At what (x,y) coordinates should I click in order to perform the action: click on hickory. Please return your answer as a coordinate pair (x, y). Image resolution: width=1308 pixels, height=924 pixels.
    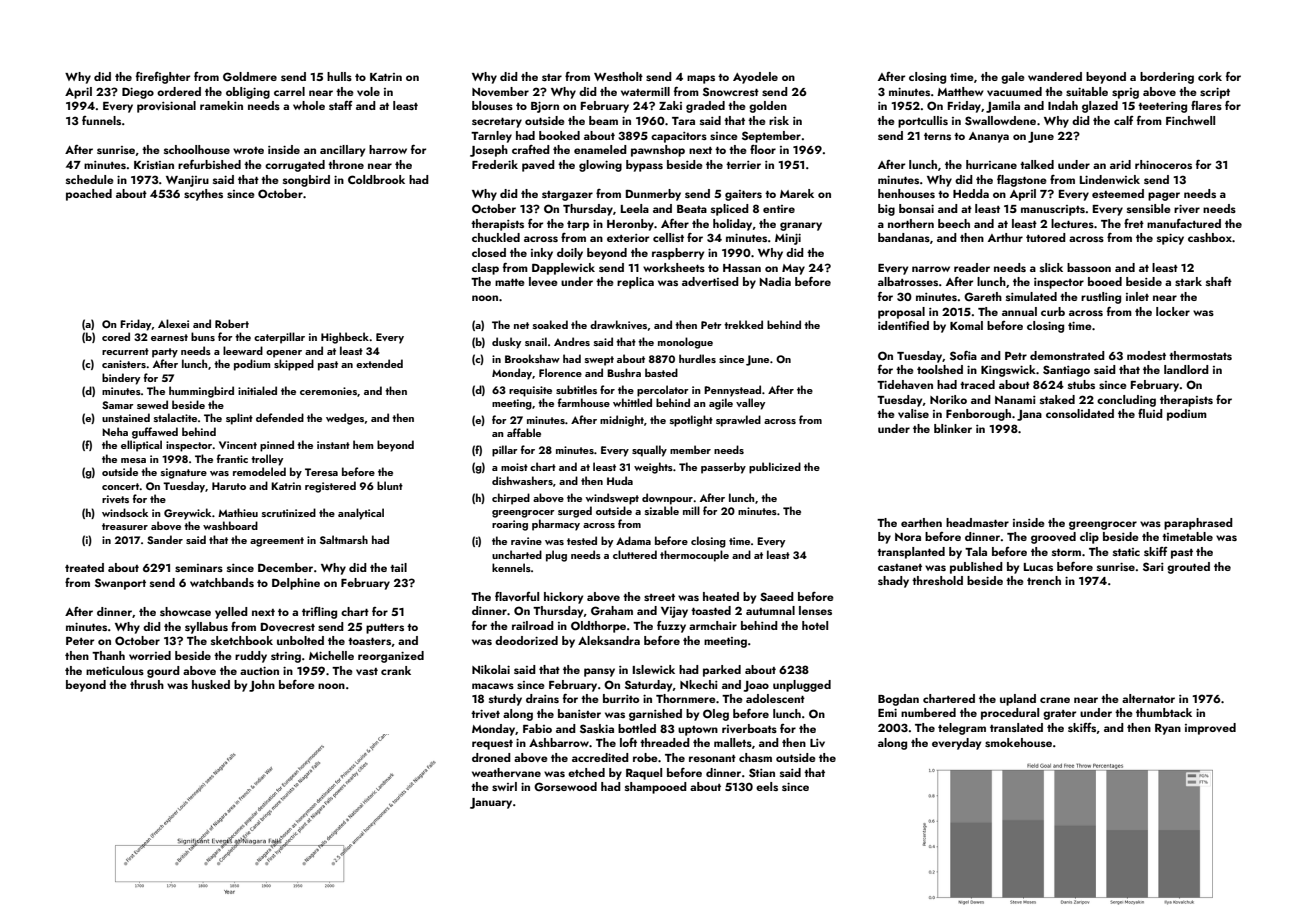
    Looking at the image, I should click on (563, 598).
